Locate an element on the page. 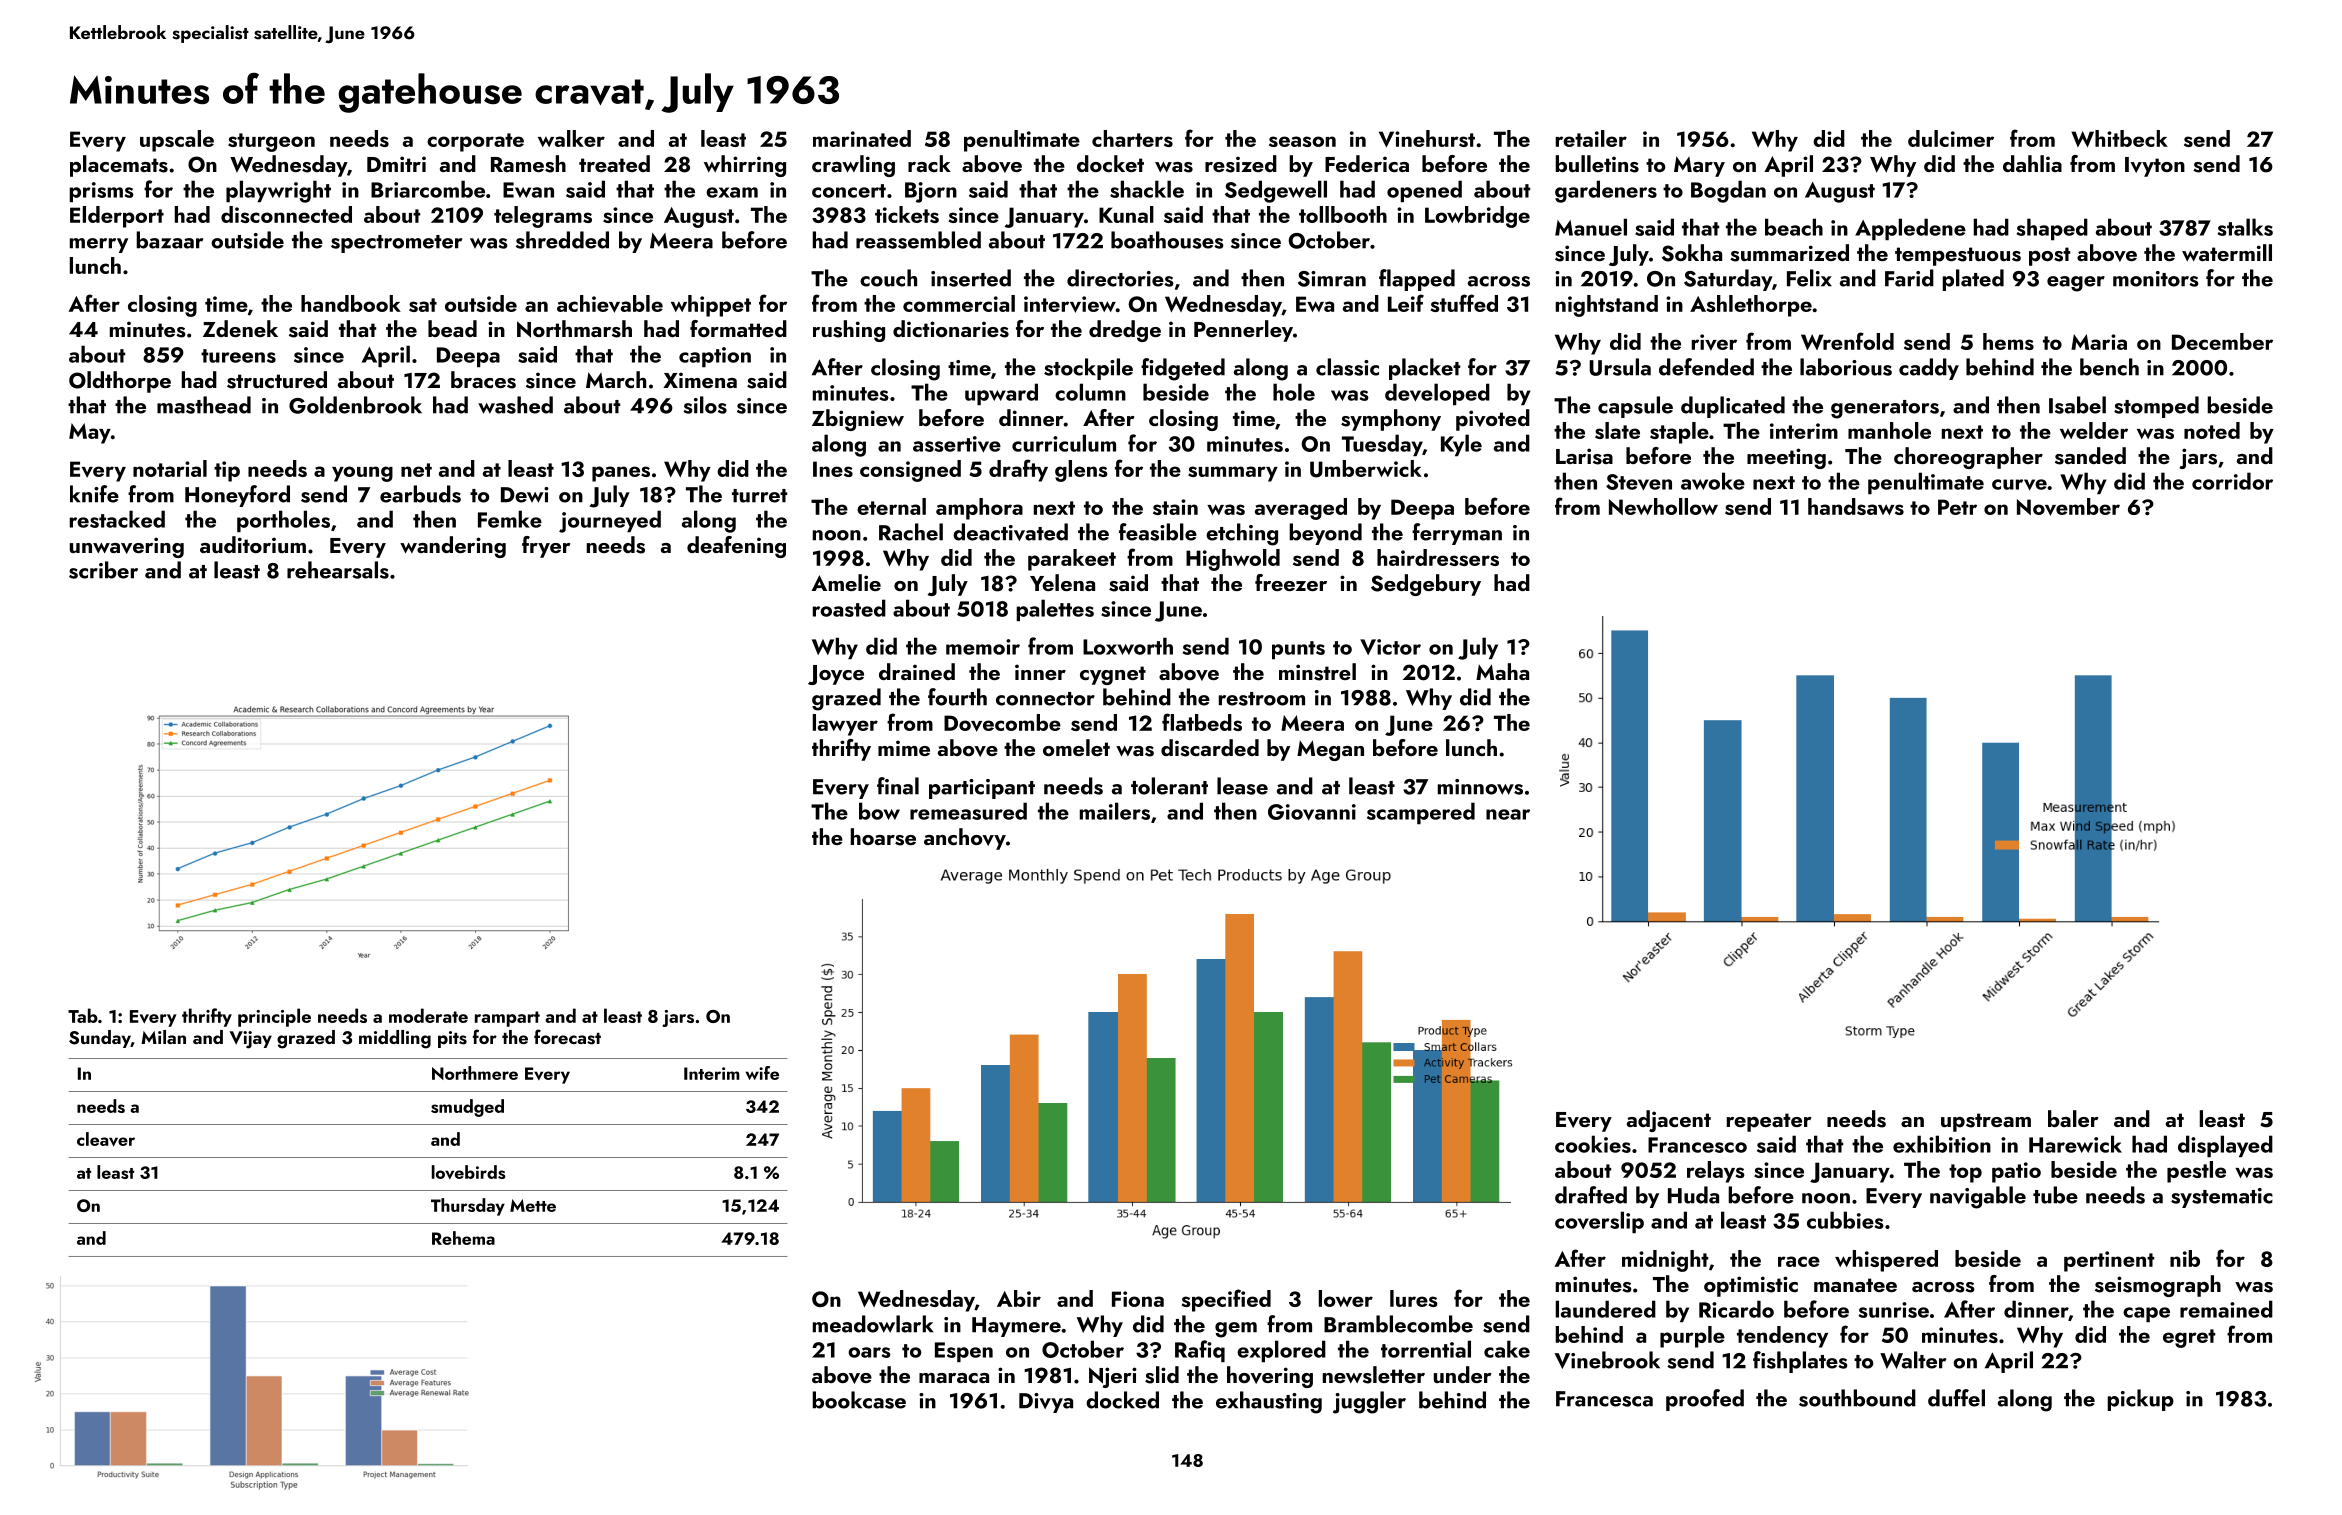 Image resolution: width=2342 pixels, height=1515 pixels. adjacent is located at coordinates (1669, 1121).
